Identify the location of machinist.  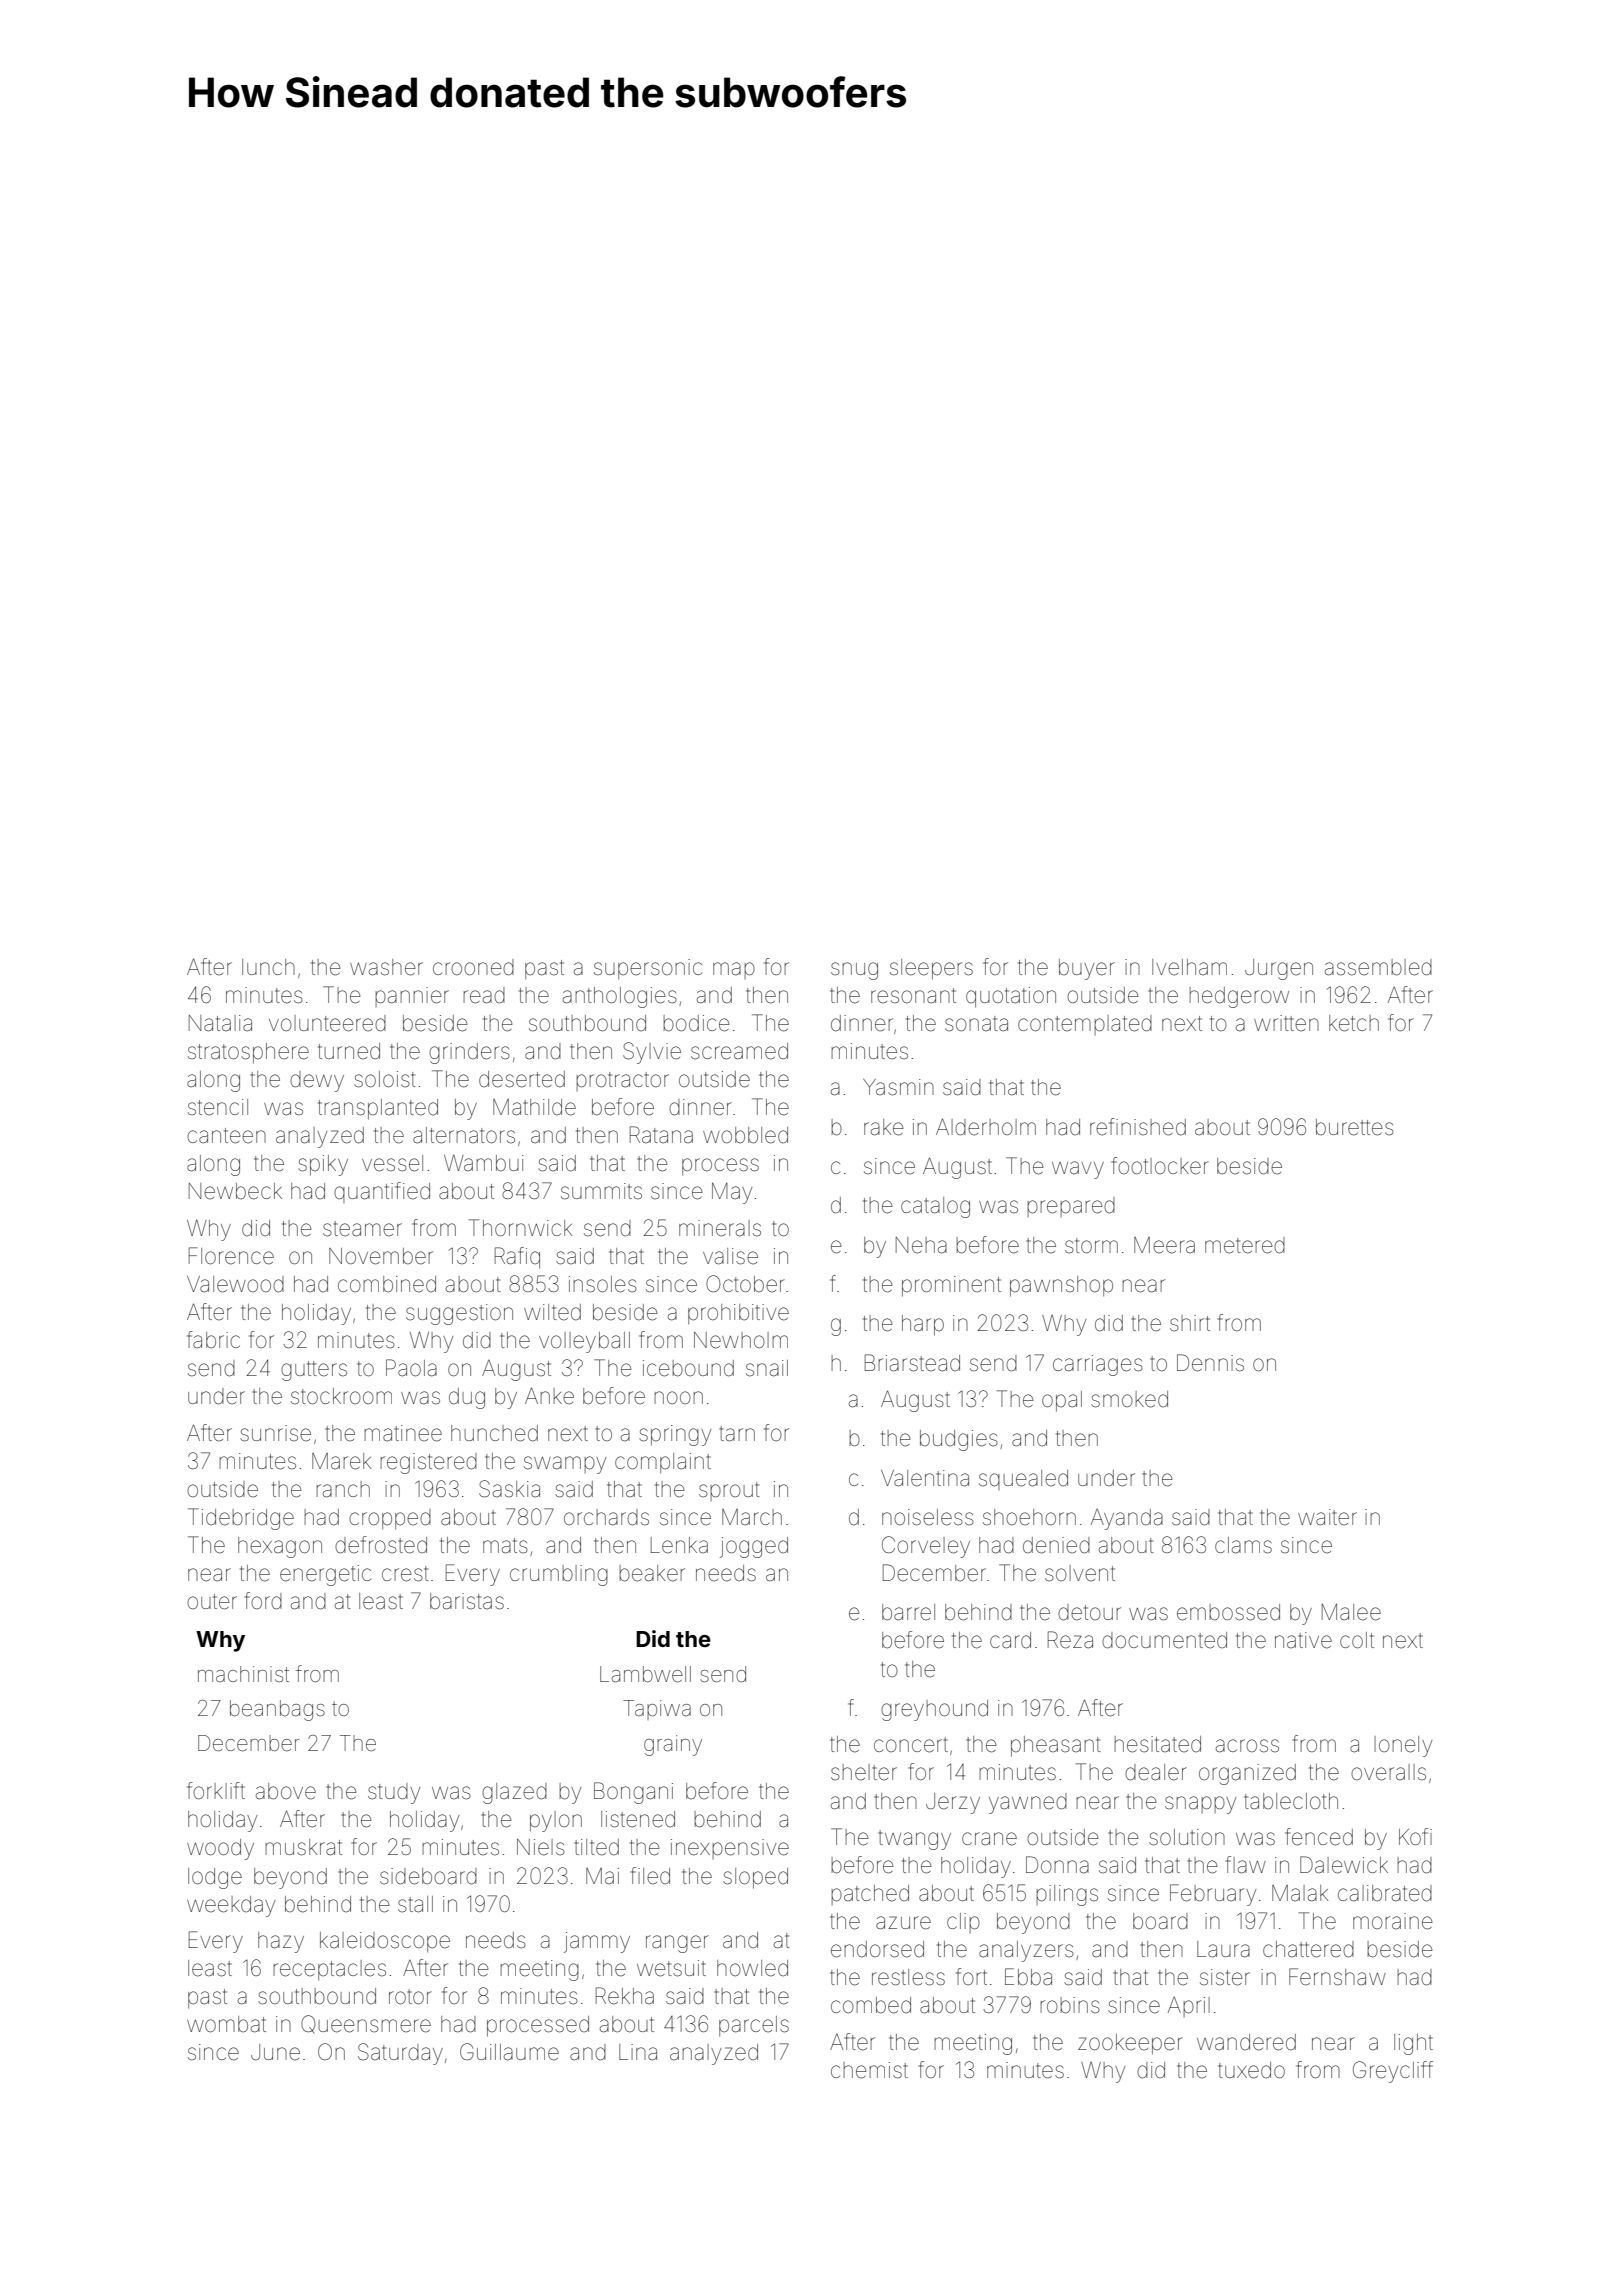
(243, 1674).
